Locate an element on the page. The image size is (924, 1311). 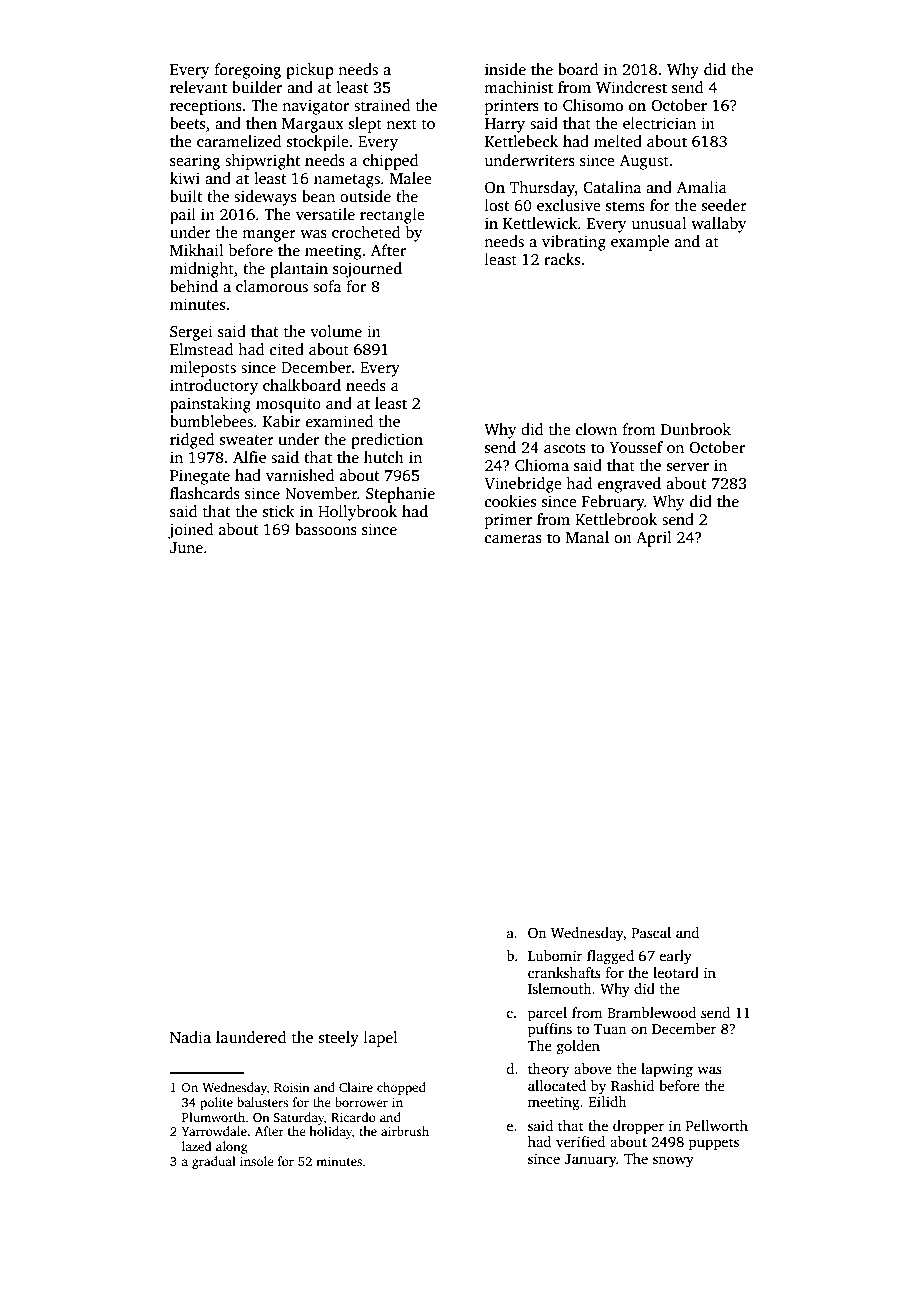
cited is located at coordinates (287, 349).
